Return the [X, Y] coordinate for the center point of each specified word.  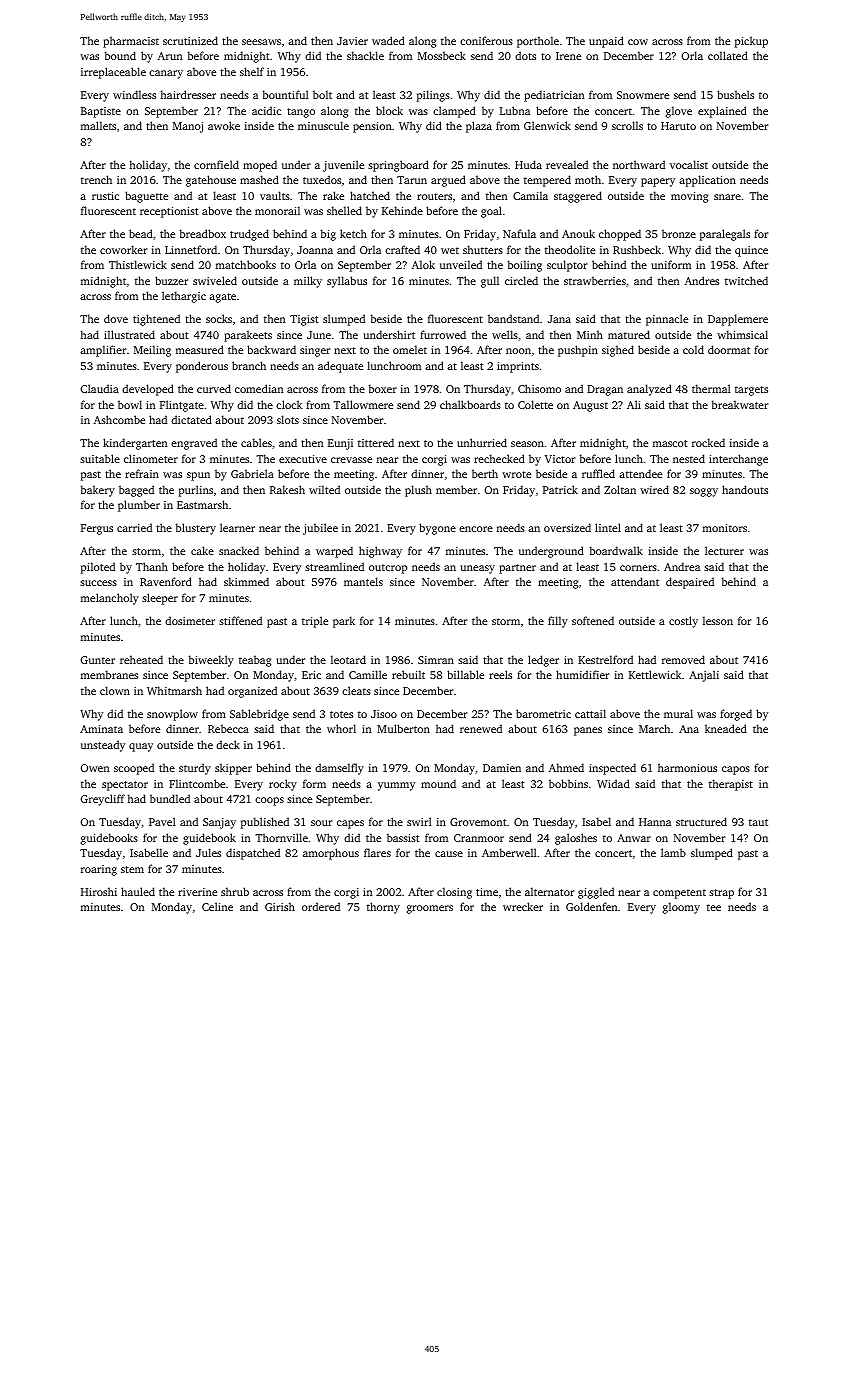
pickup [751, 42]
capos [736, 770]
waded [388, 40]
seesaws [261, 42]
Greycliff [103, 800]
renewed [481, 728]
